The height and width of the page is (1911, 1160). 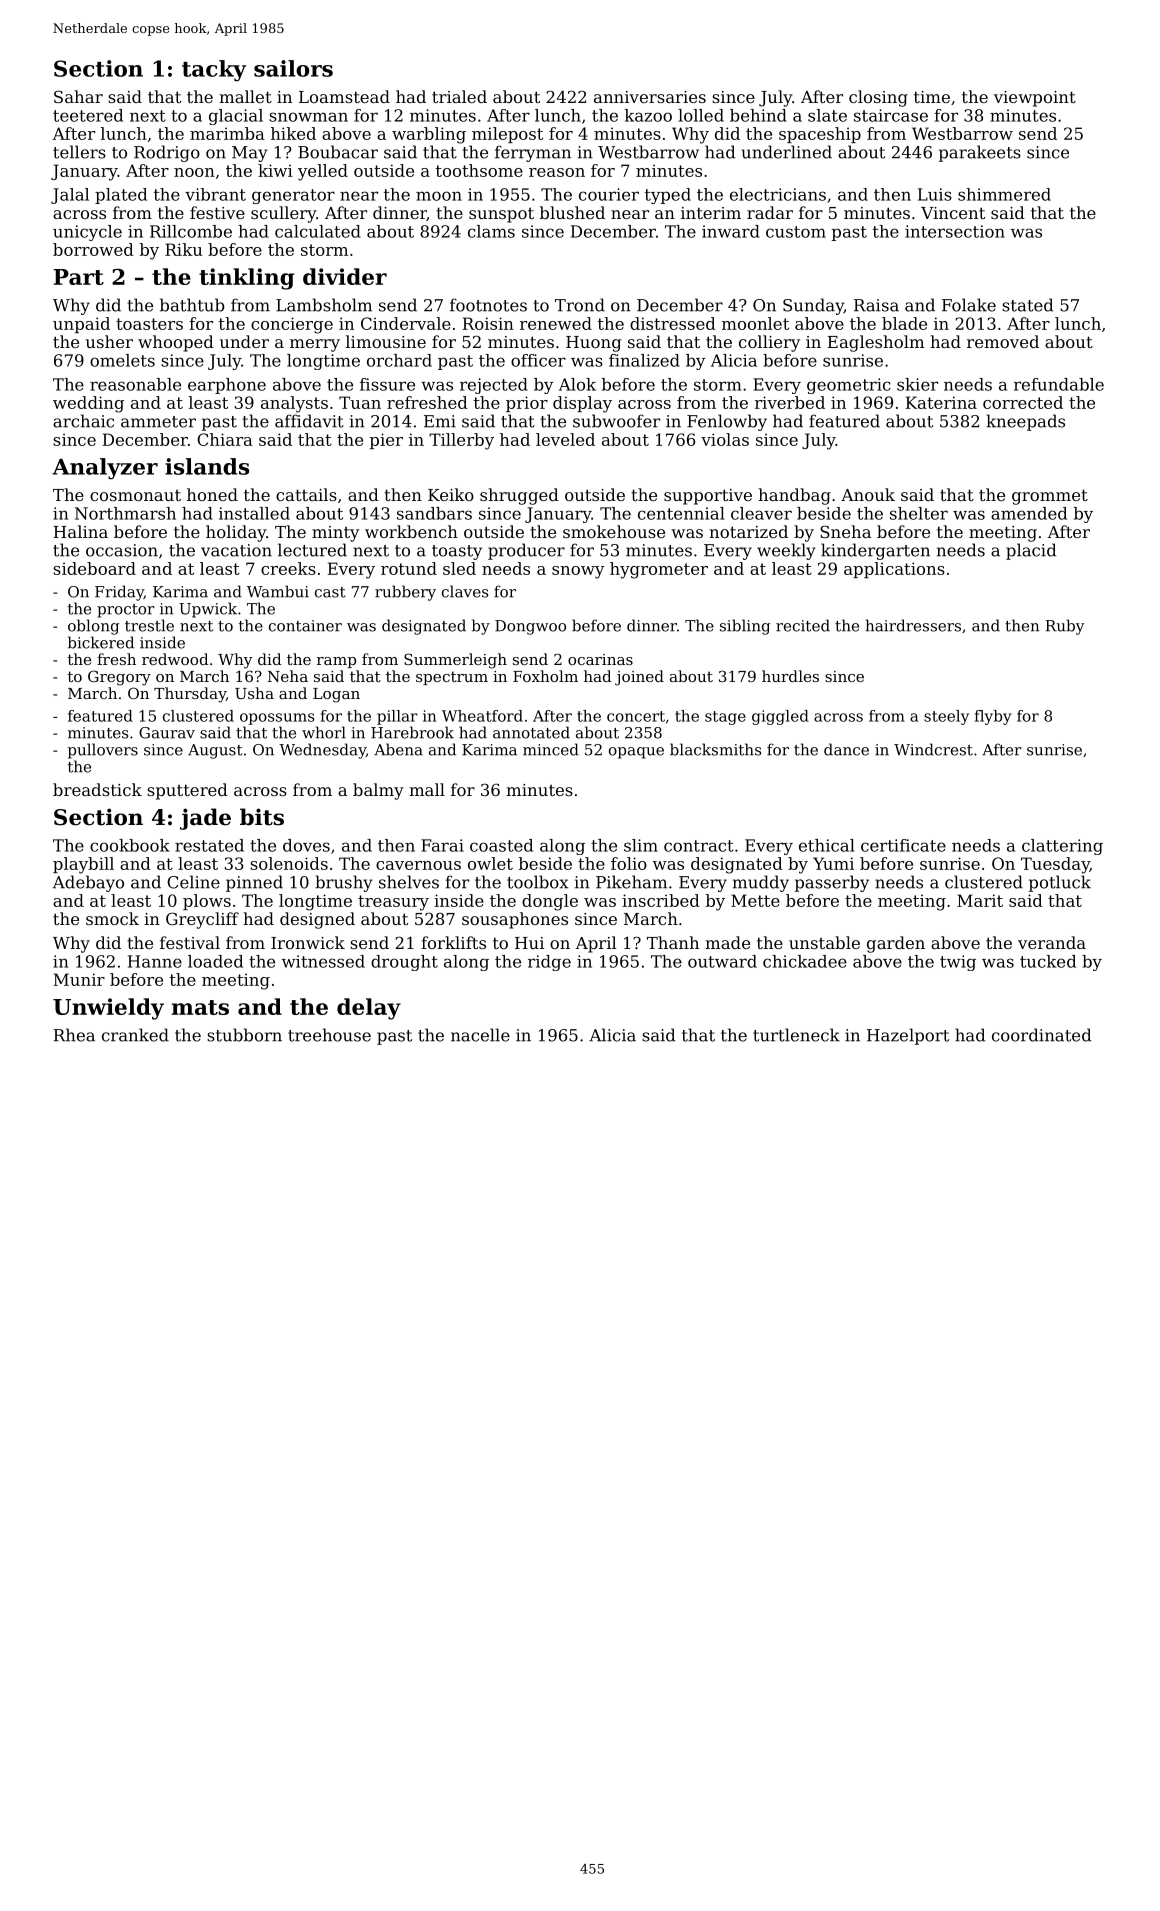 What do you see at coordinates (488, 305) in the page?
I see `footnotes` at bounding box center [488, 305].
